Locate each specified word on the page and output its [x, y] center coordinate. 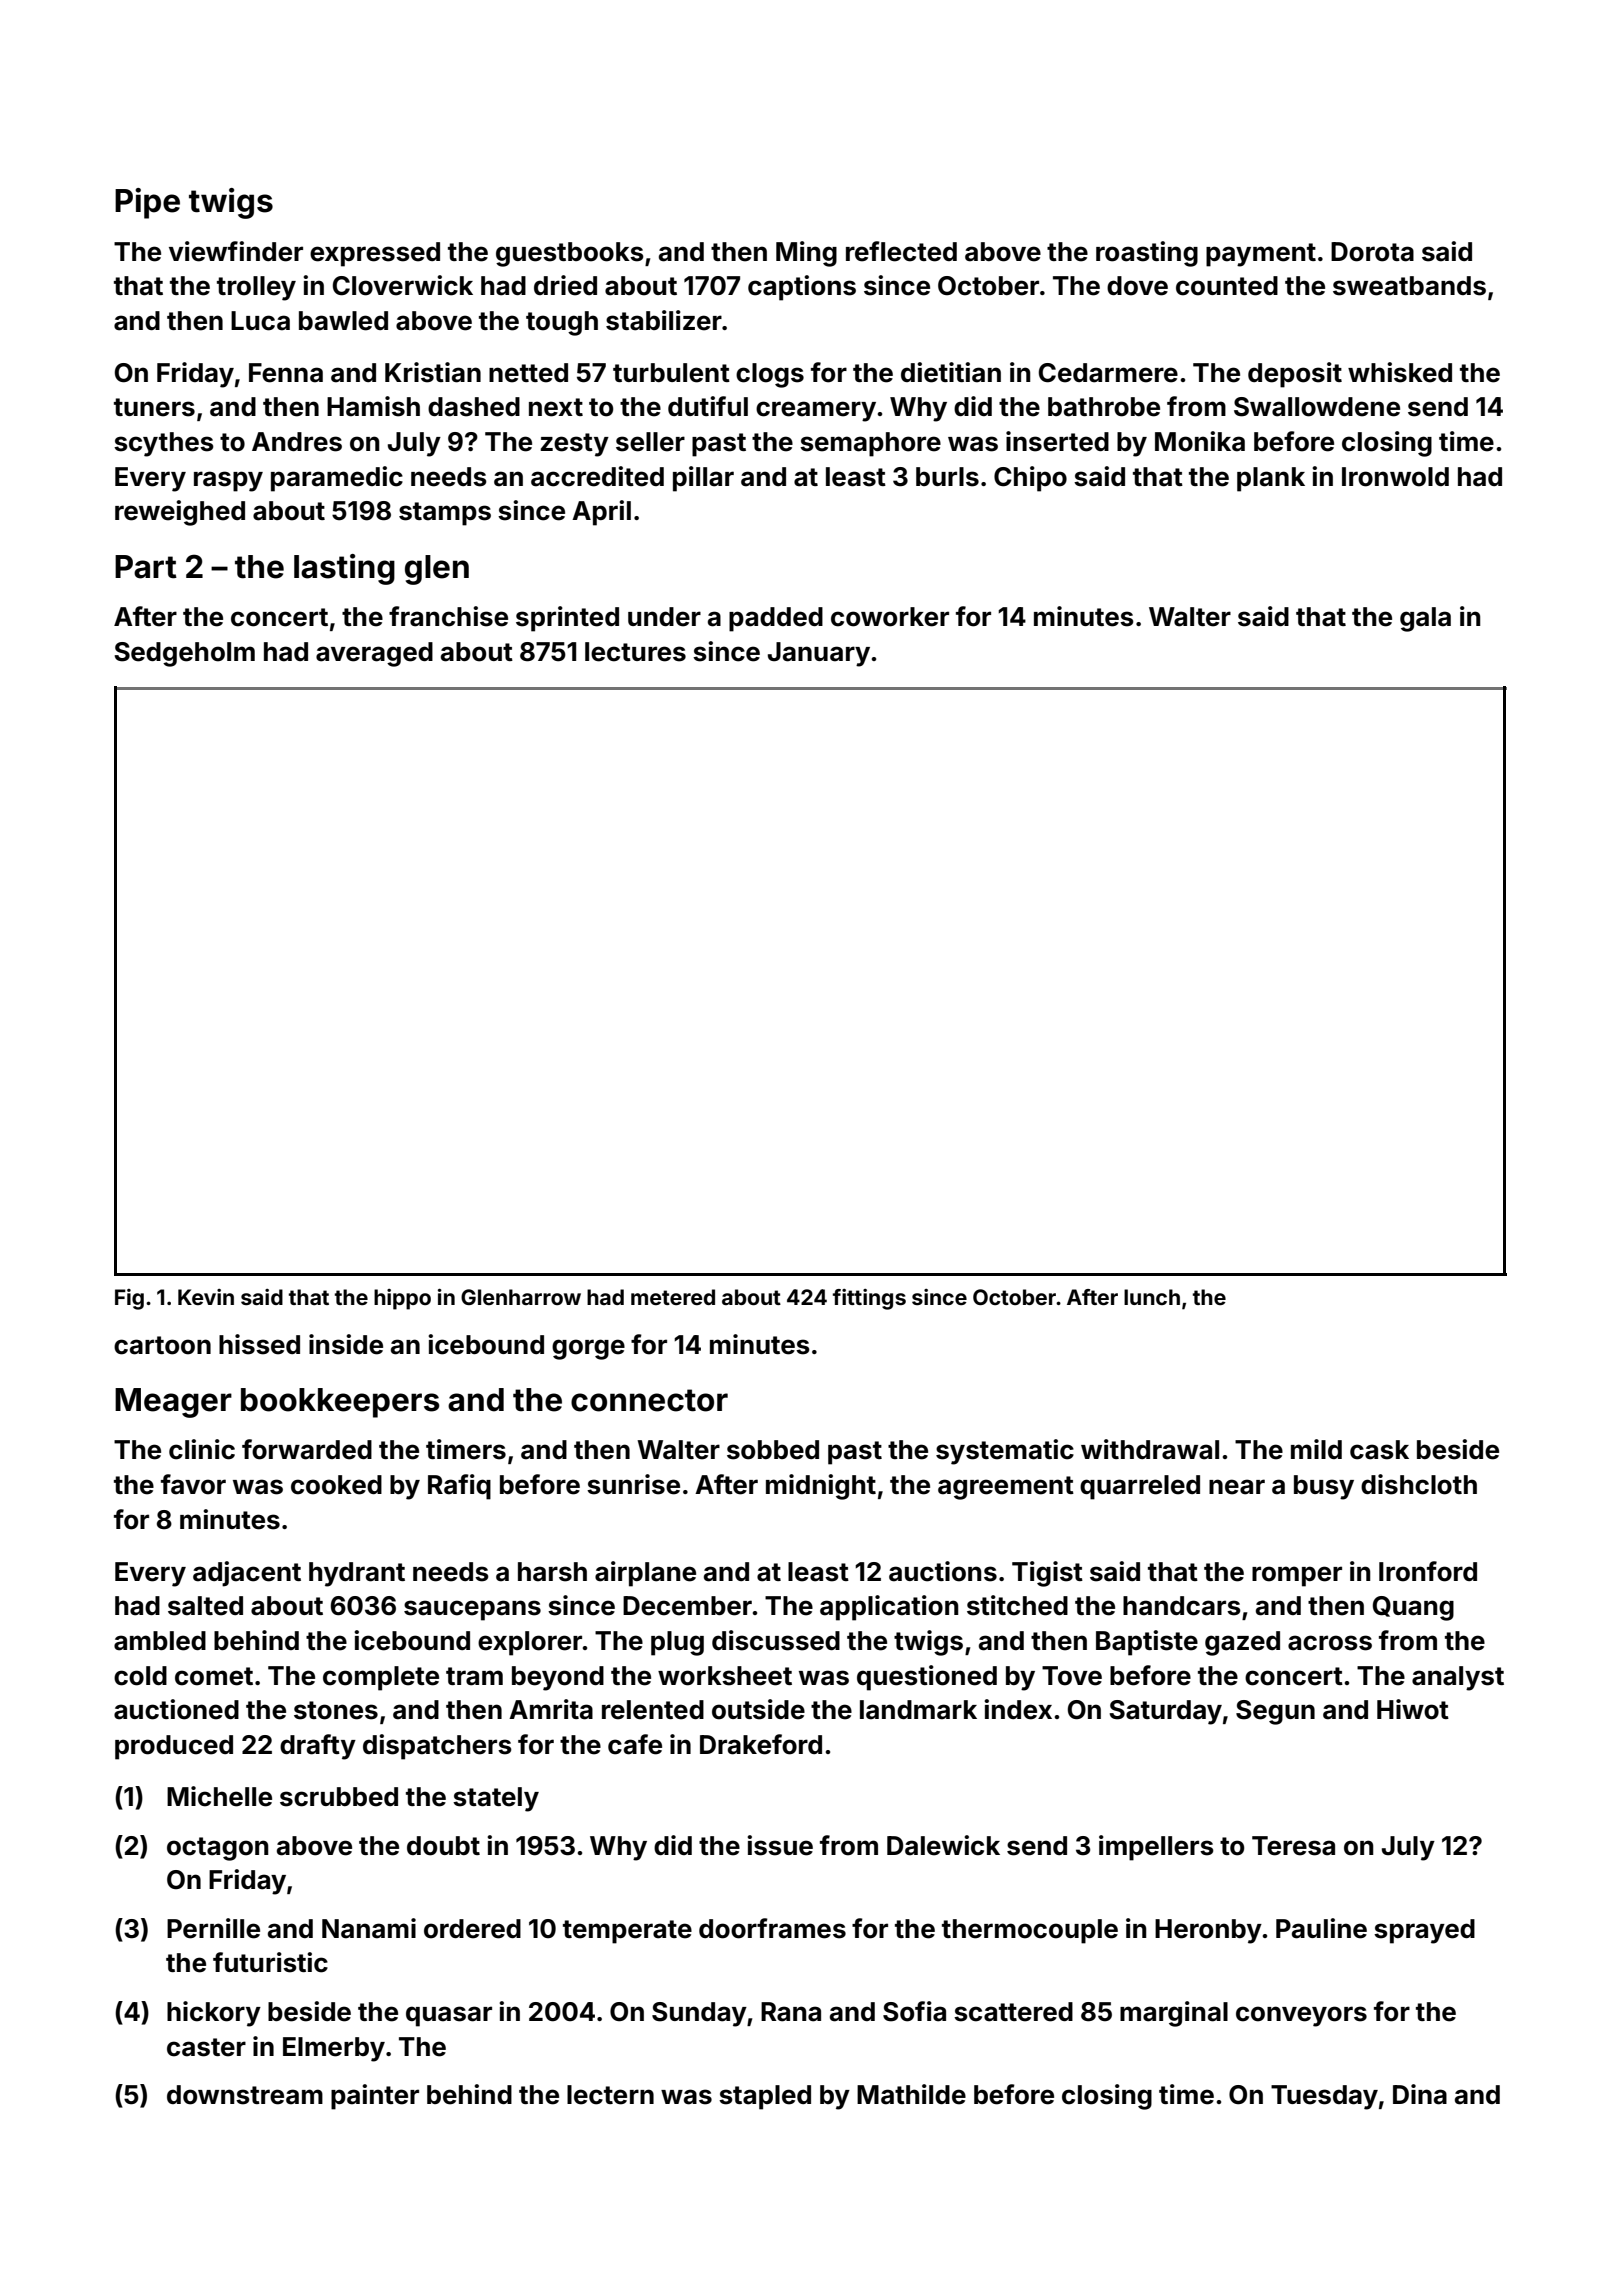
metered [673, 1297]
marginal [1174, 2014]
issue [780, 1845]
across [1330, 1643]
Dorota [1372, 252]
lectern [610, 2095]
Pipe [147, 203]
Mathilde [911, 2094]
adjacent [247, 1574]
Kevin [206, 1297]
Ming [806, 254]
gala [1425, 619]
